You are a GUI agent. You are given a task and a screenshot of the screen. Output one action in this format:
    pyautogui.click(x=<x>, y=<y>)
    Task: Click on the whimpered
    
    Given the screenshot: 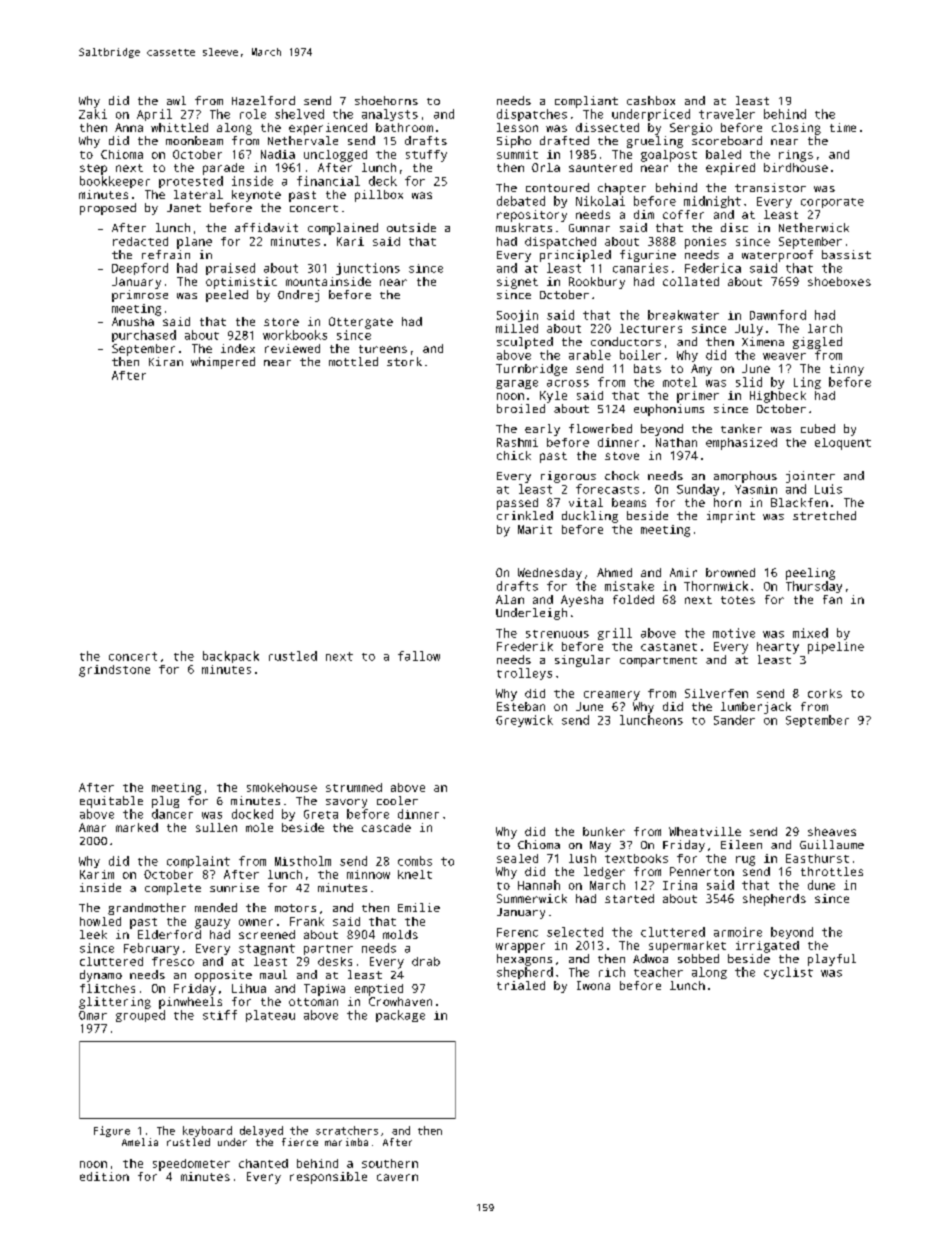 What is the action you would take?
    pyautogui.click(x=223, y=363)
